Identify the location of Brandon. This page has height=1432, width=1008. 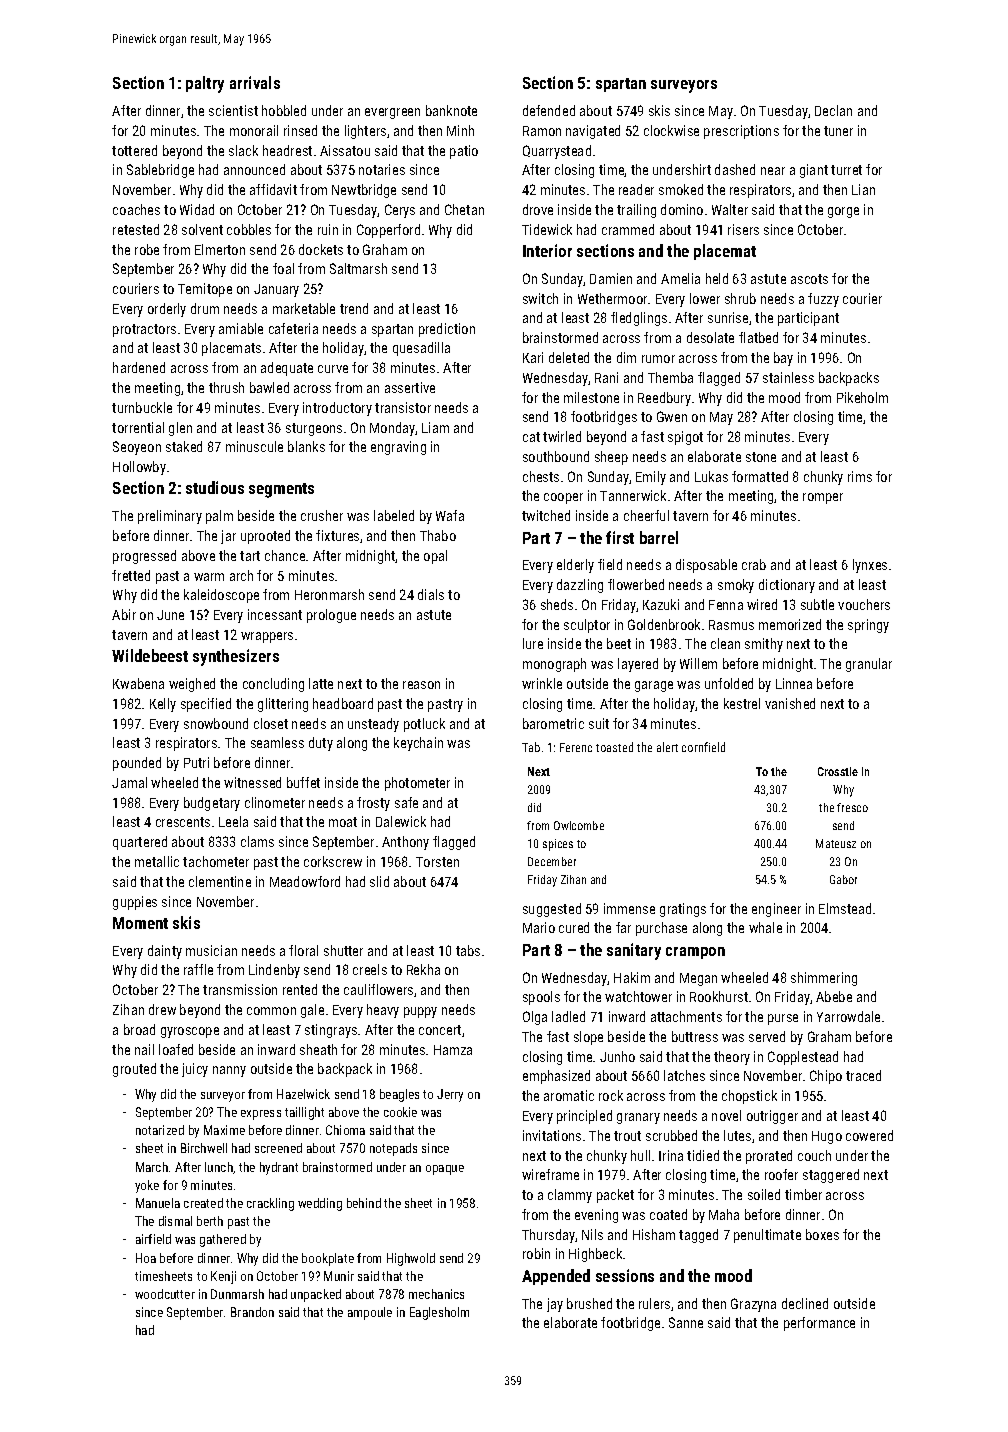
(252, 1312).
